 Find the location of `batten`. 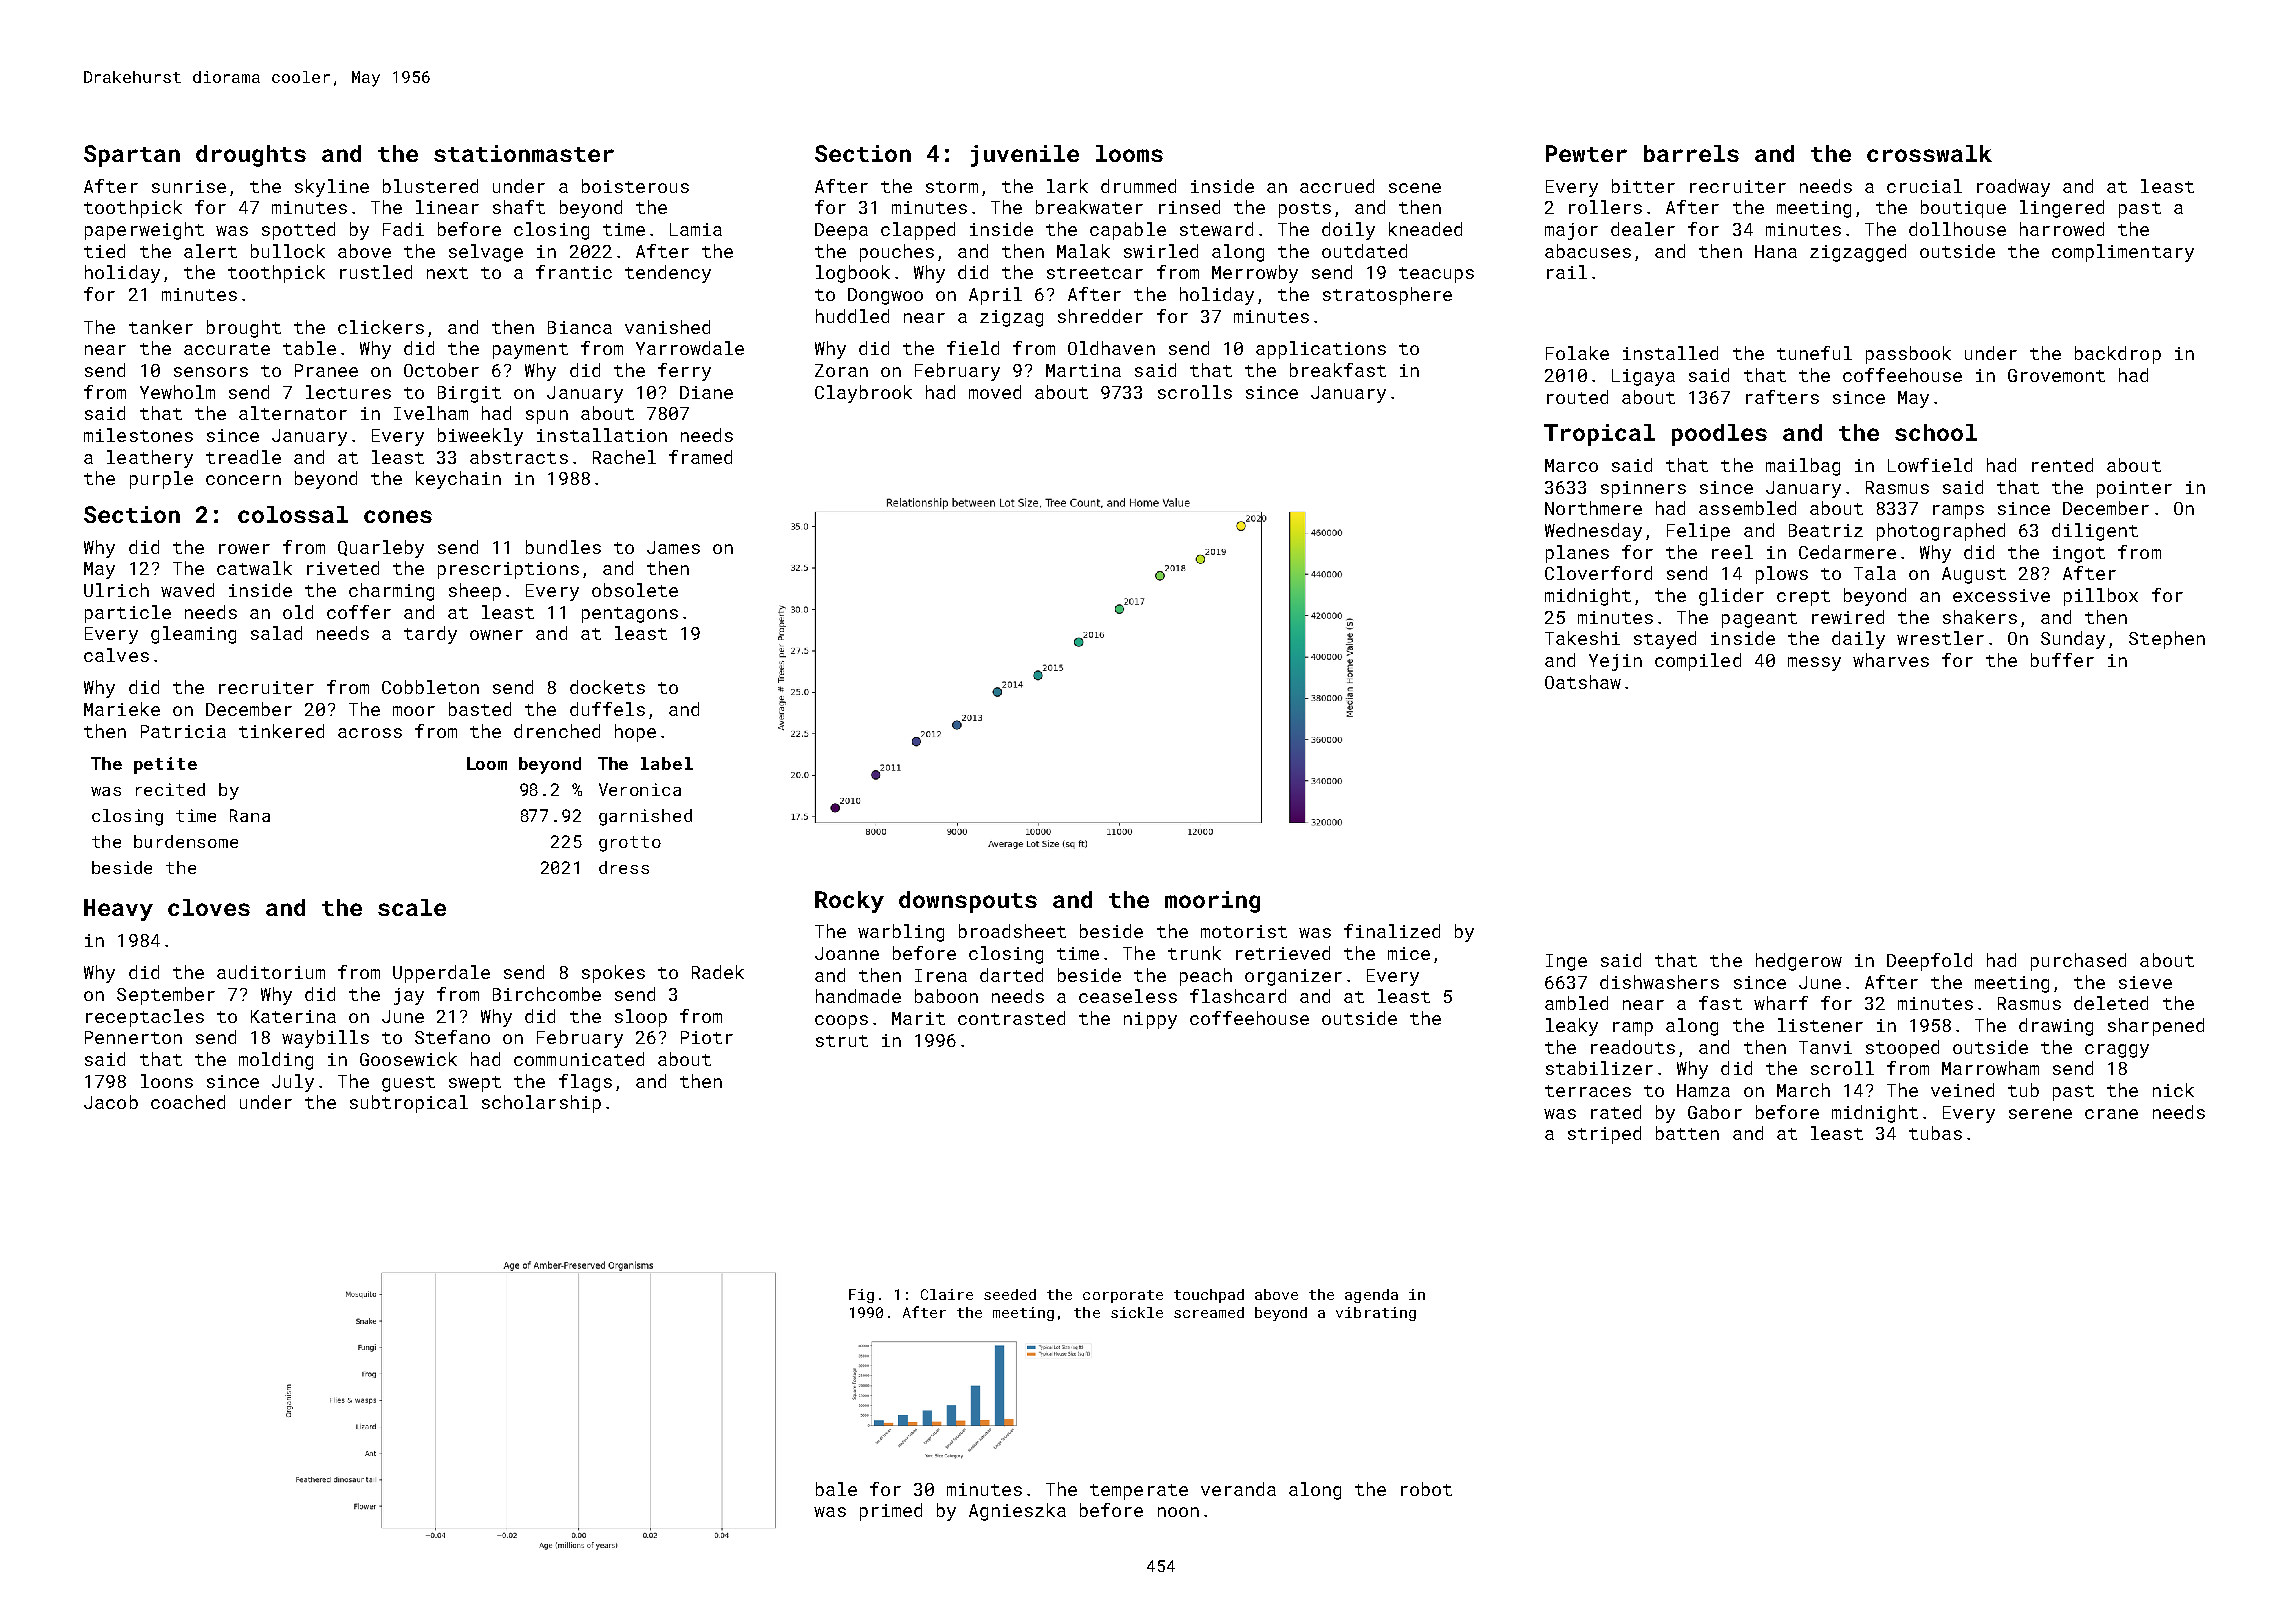

batten is located at coordinates (1687, 1133).
